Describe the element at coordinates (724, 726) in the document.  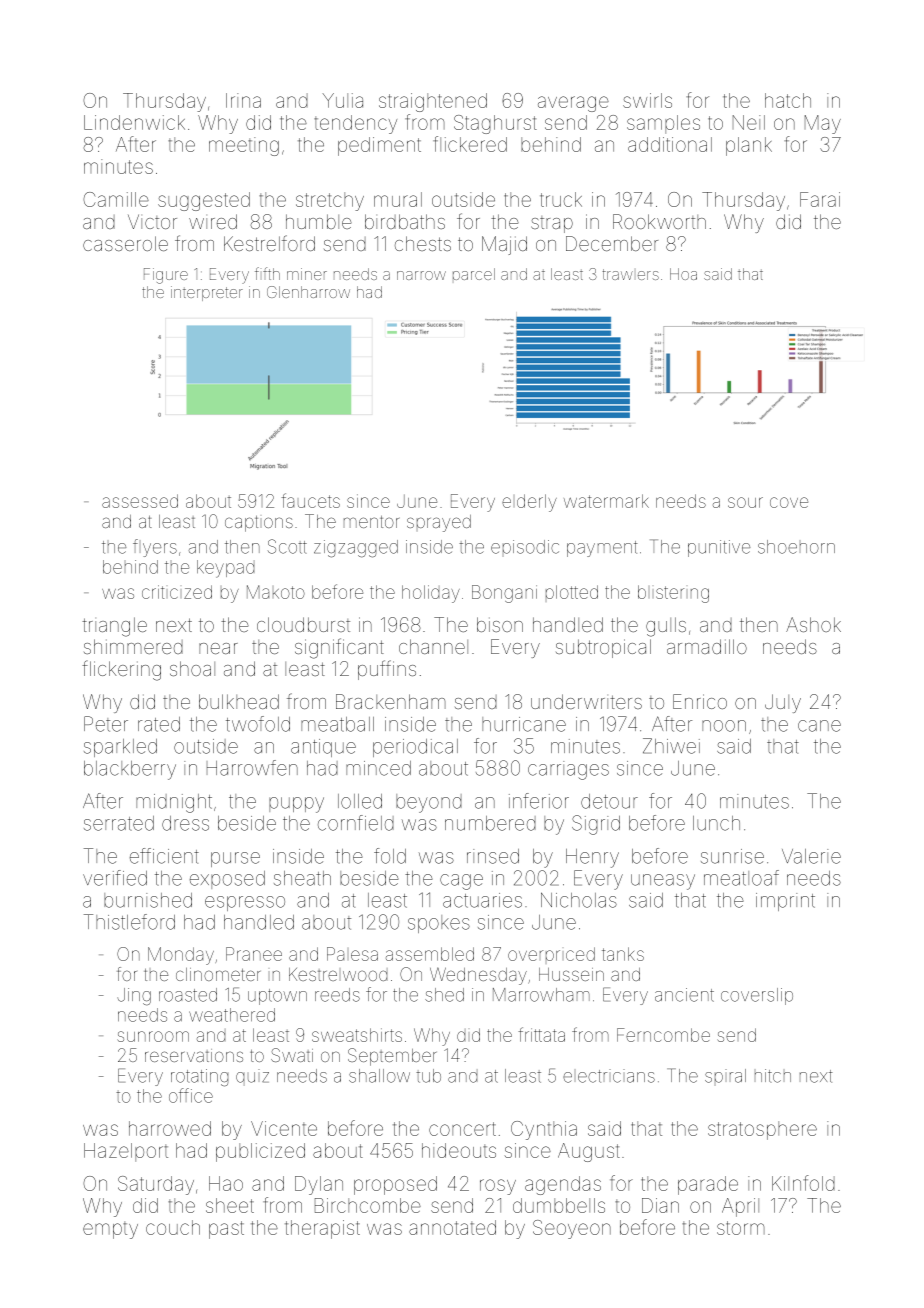
I see `noon` at that location.
